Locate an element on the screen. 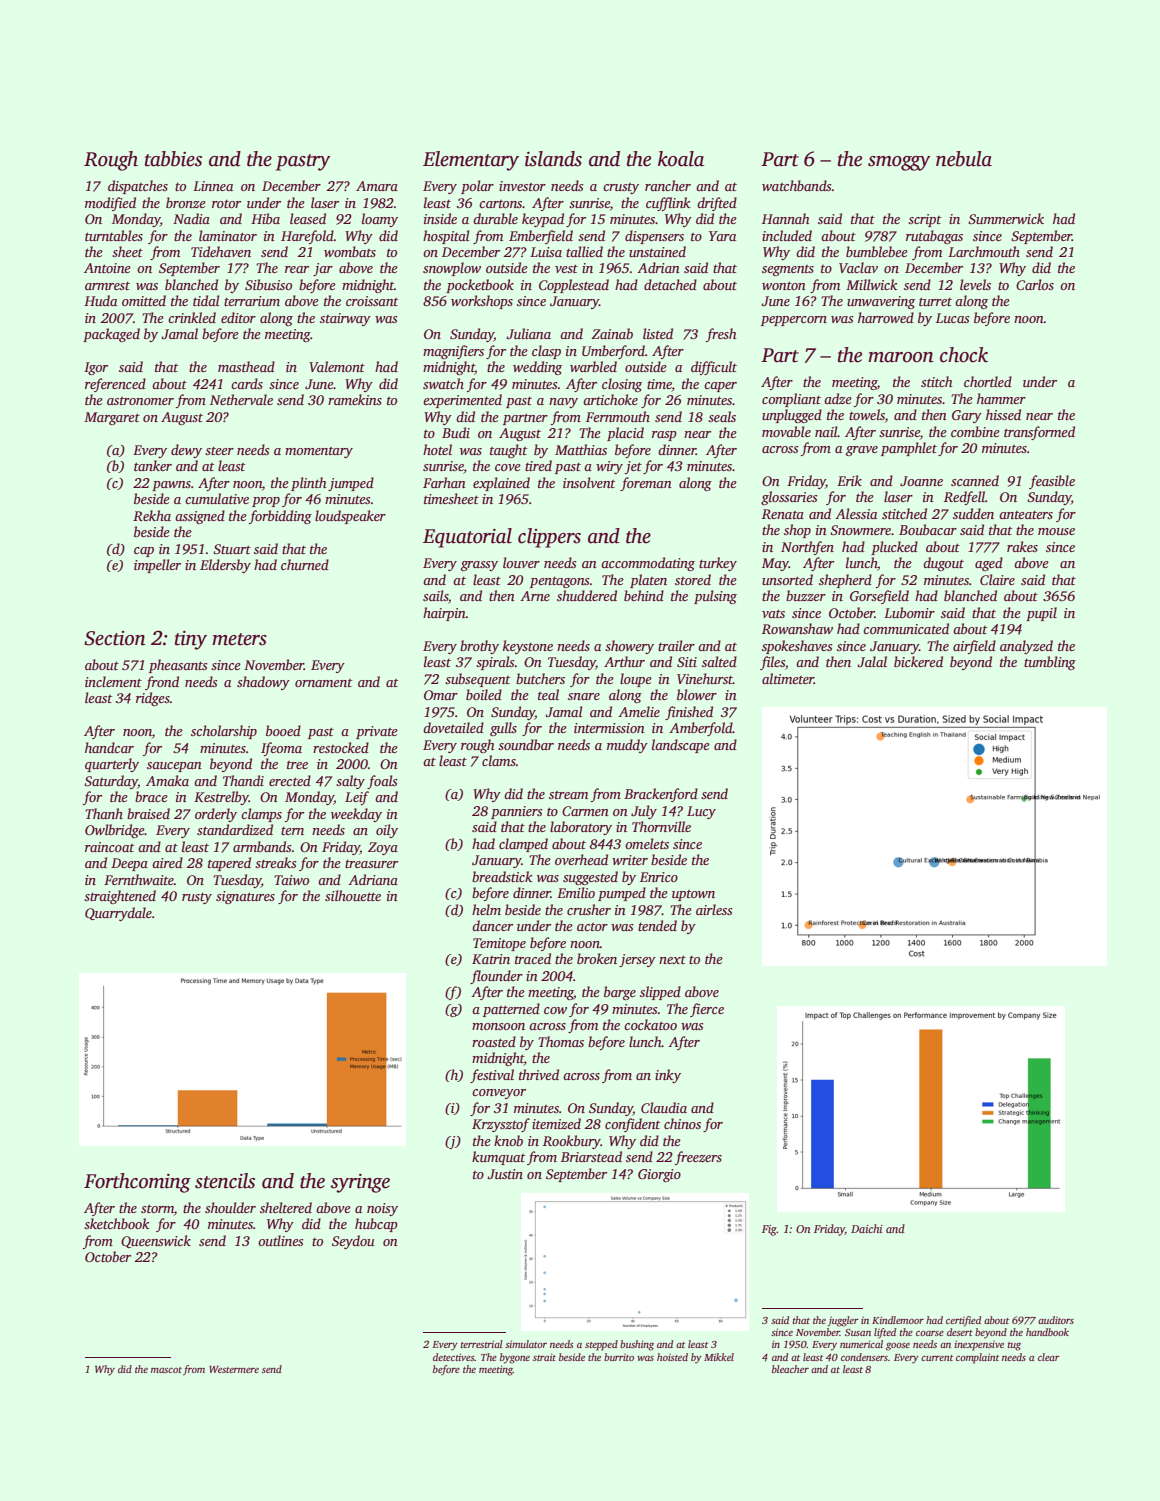  momentary is located at coordinates (319, 452).
